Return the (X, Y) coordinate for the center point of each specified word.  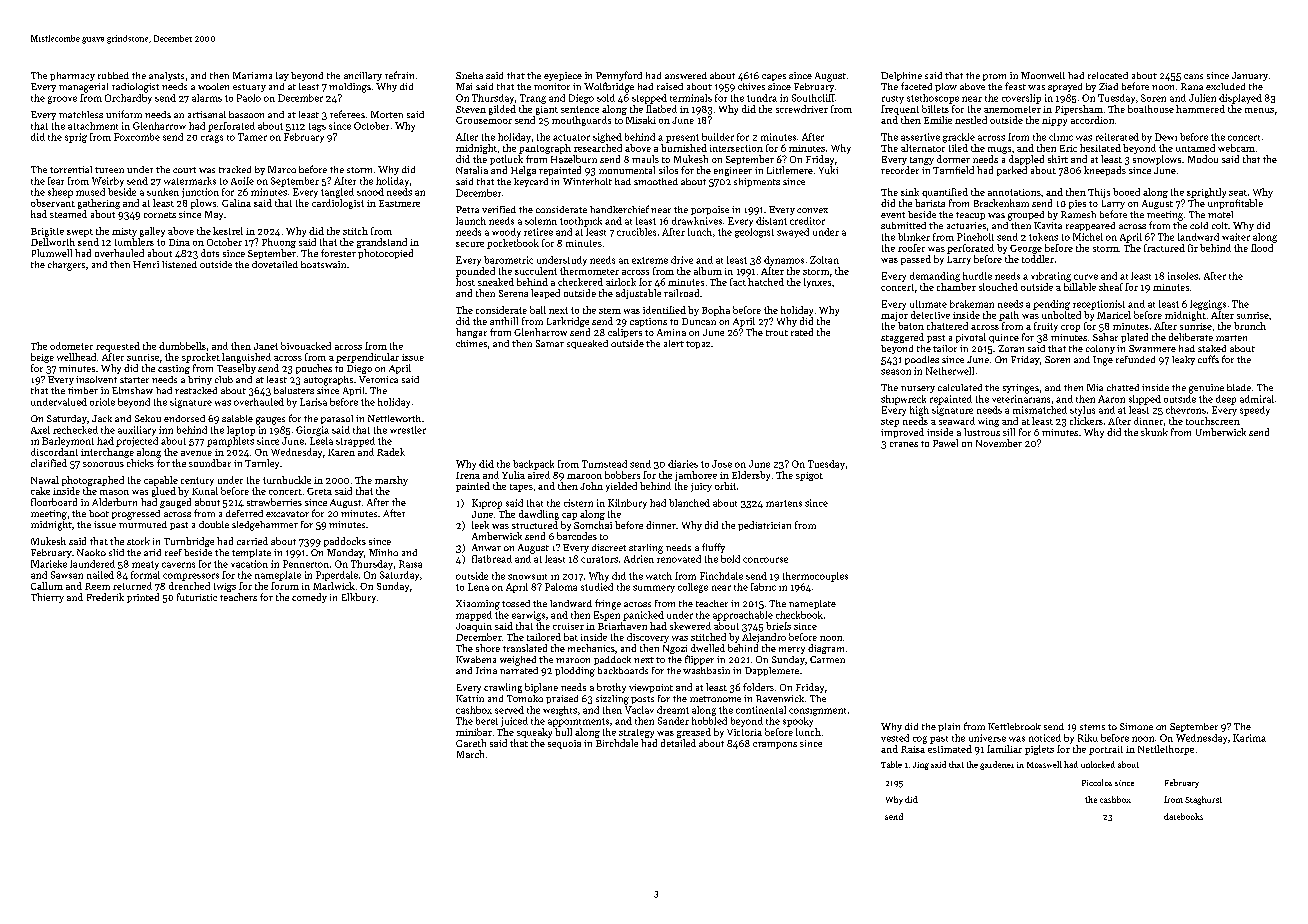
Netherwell (950, 371)
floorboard (54, 502)
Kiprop (487, 504)
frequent (900, 110)
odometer (71, 346)
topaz (698, 345)
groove (62, 100)
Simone (1136, 726)
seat (1238, 193)
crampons (775, 745)
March (470, 754)
